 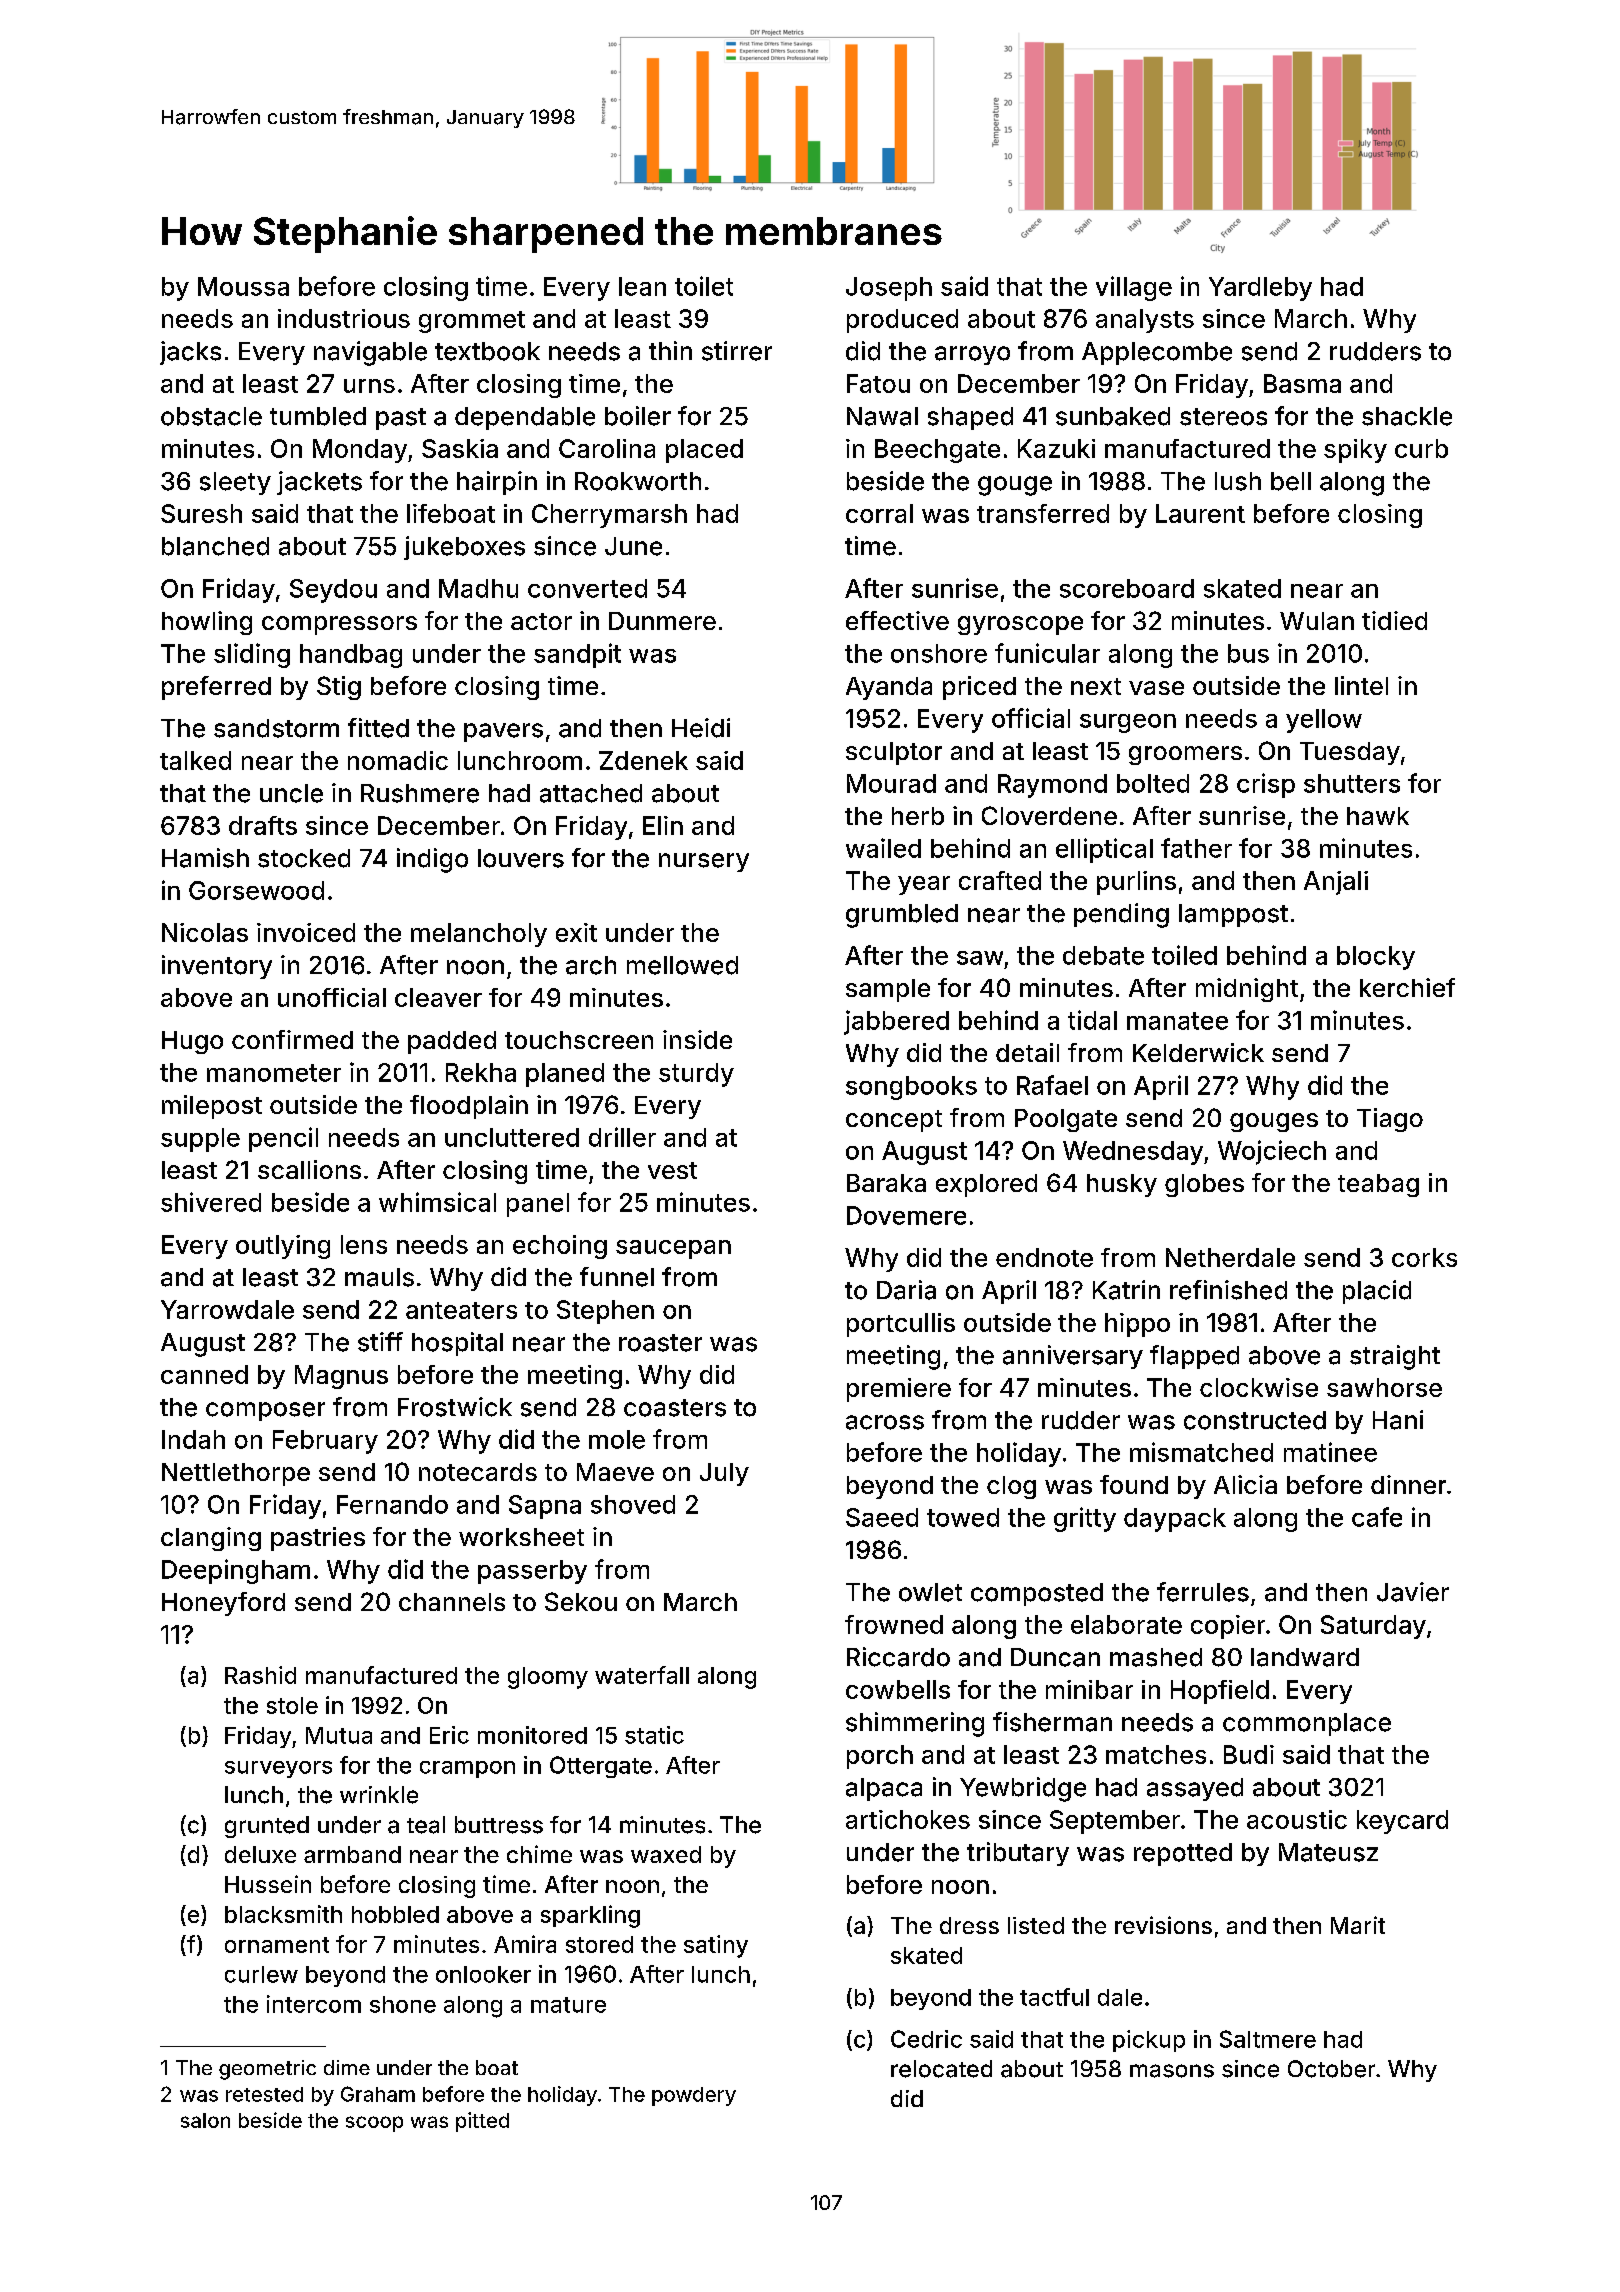 I want to click on pitted, so click(x=482, y=2122).
